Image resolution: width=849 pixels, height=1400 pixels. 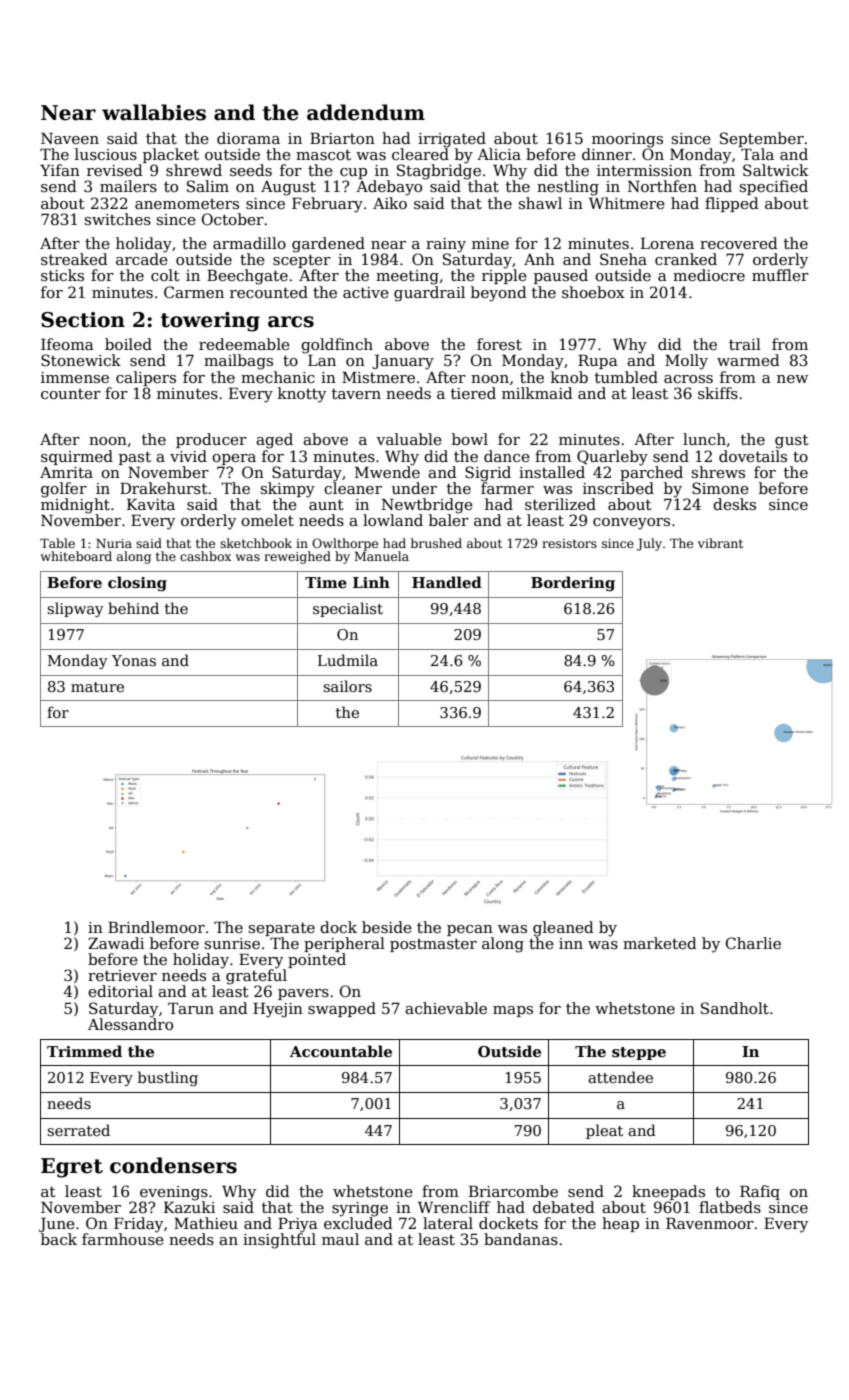 I want to click on Egret, so click(x=72, y=1168).
